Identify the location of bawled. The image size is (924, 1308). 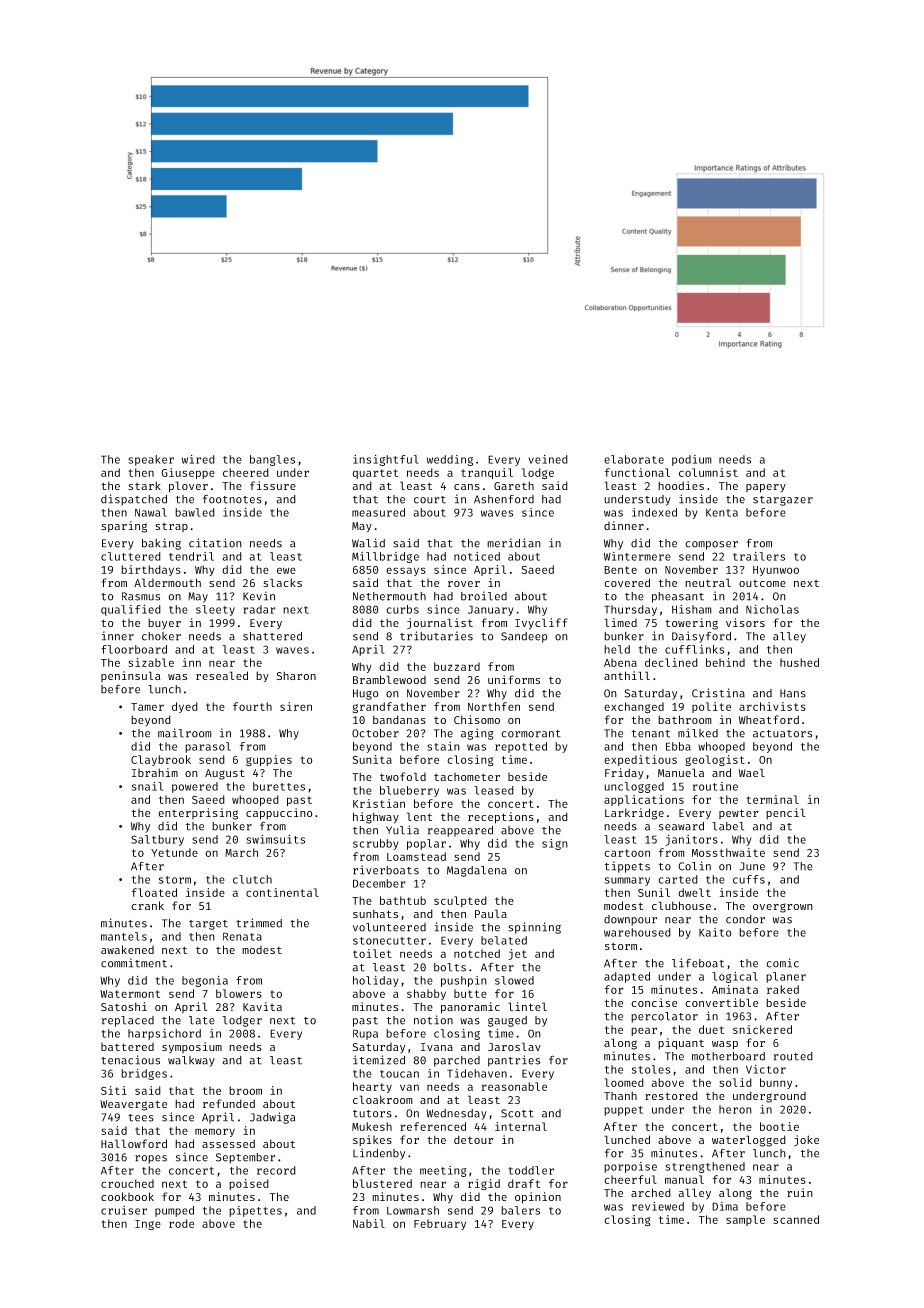
(195, 512).
